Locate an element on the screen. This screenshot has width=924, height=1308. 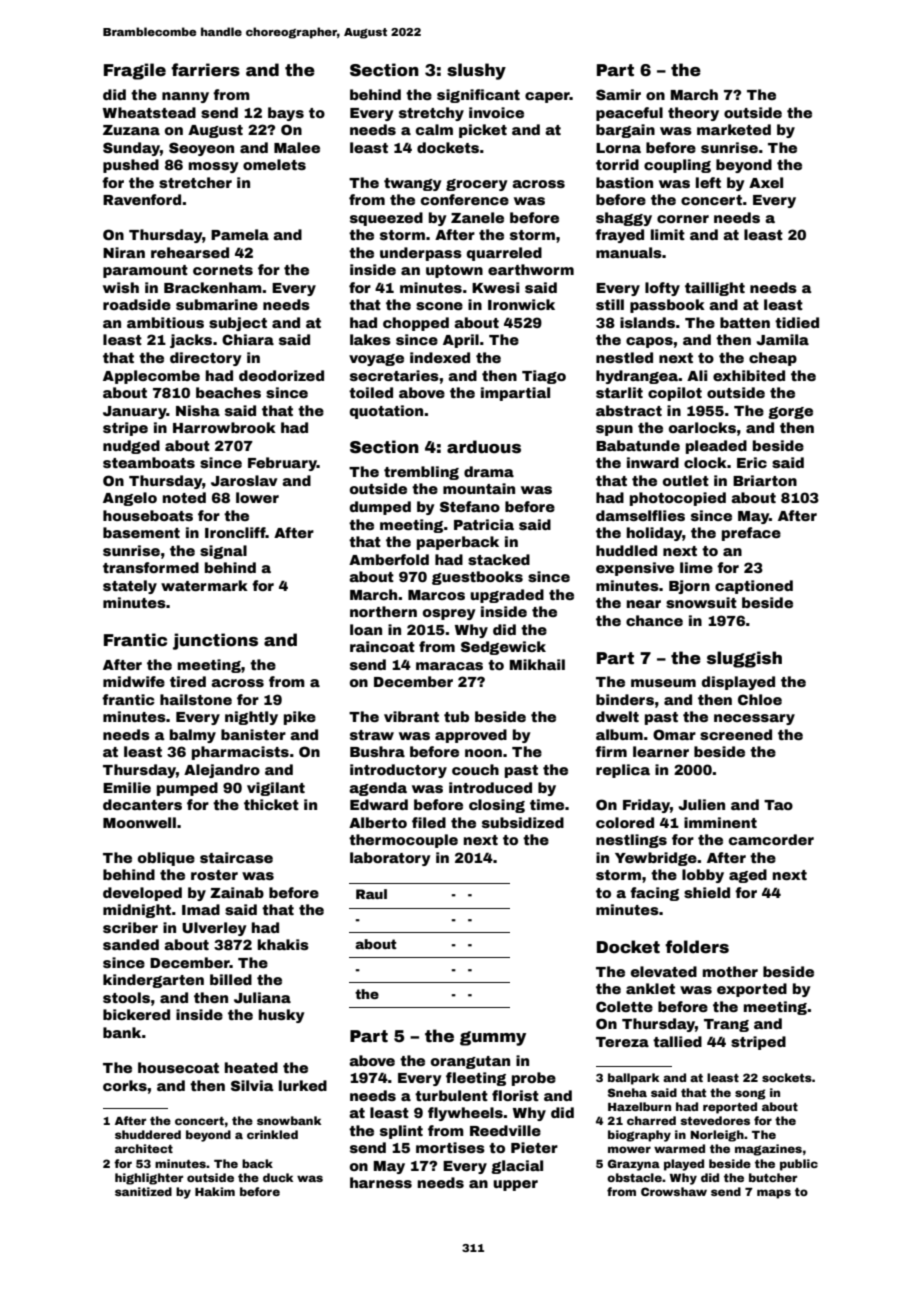
slushy is located at coordinates (476, 71).
